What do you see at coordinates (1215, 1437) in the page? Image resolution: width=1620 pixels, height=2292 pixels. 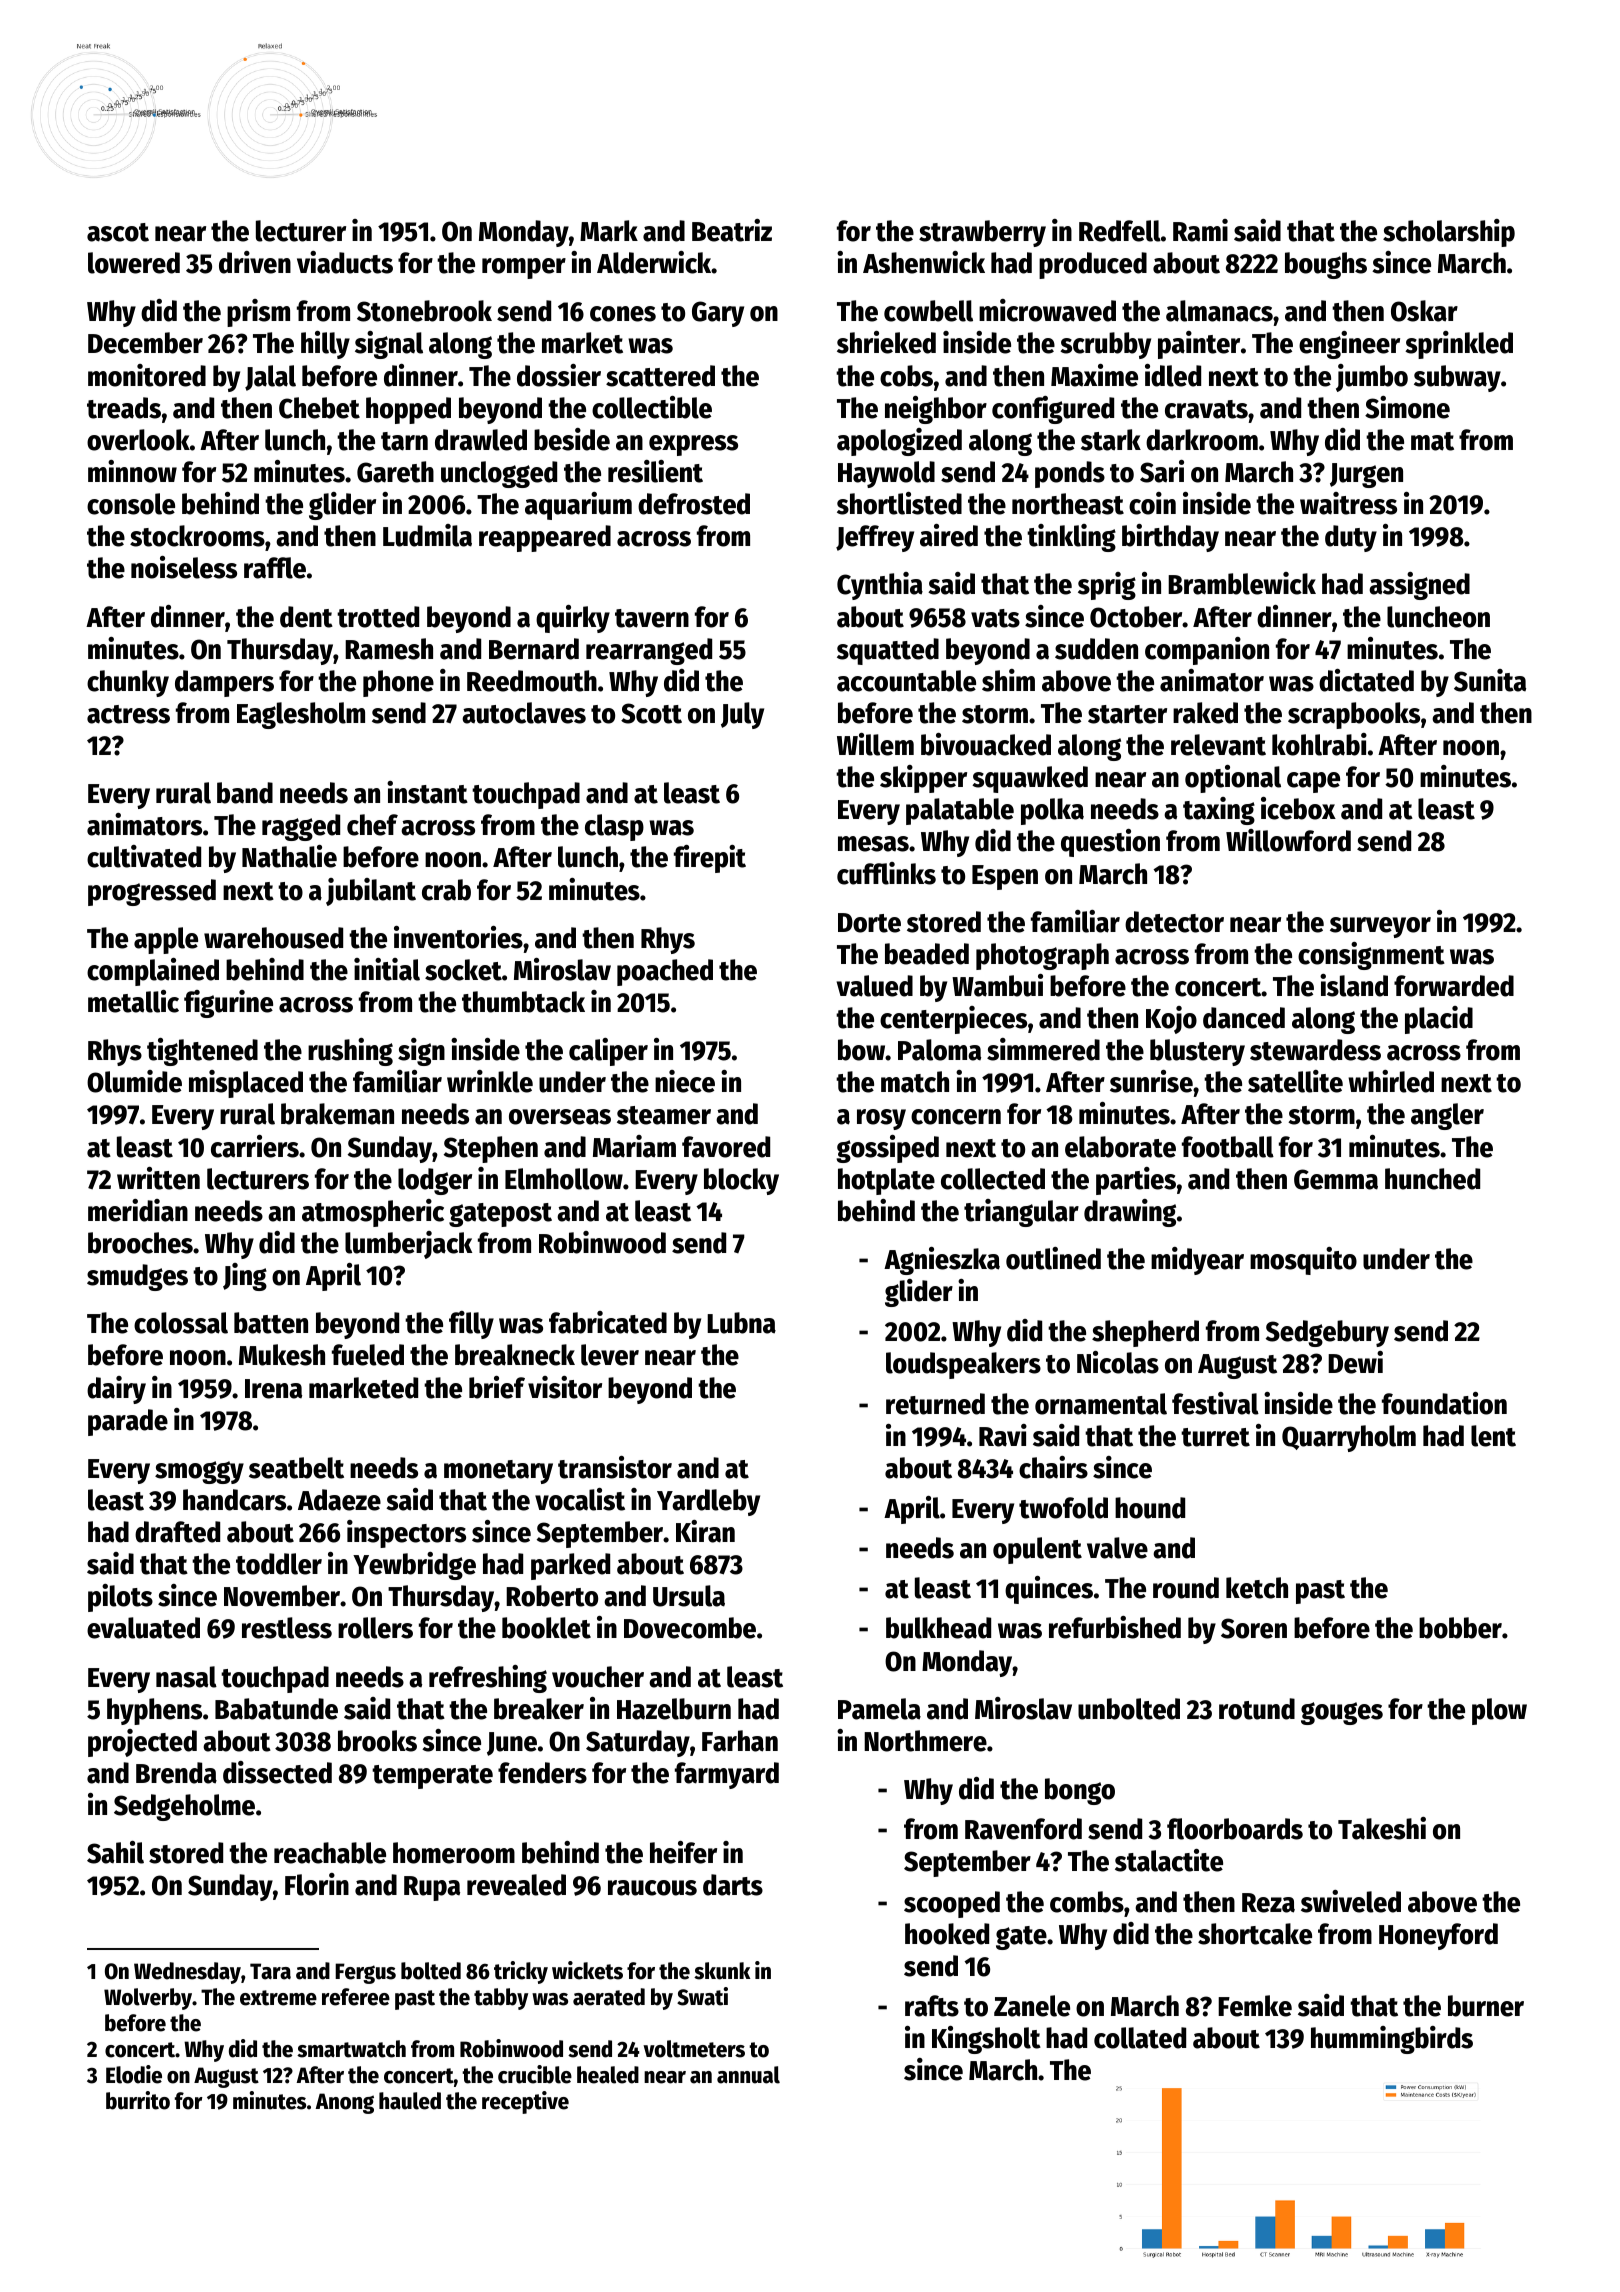 I see `turret` at bounding box center [1215, 1437].
